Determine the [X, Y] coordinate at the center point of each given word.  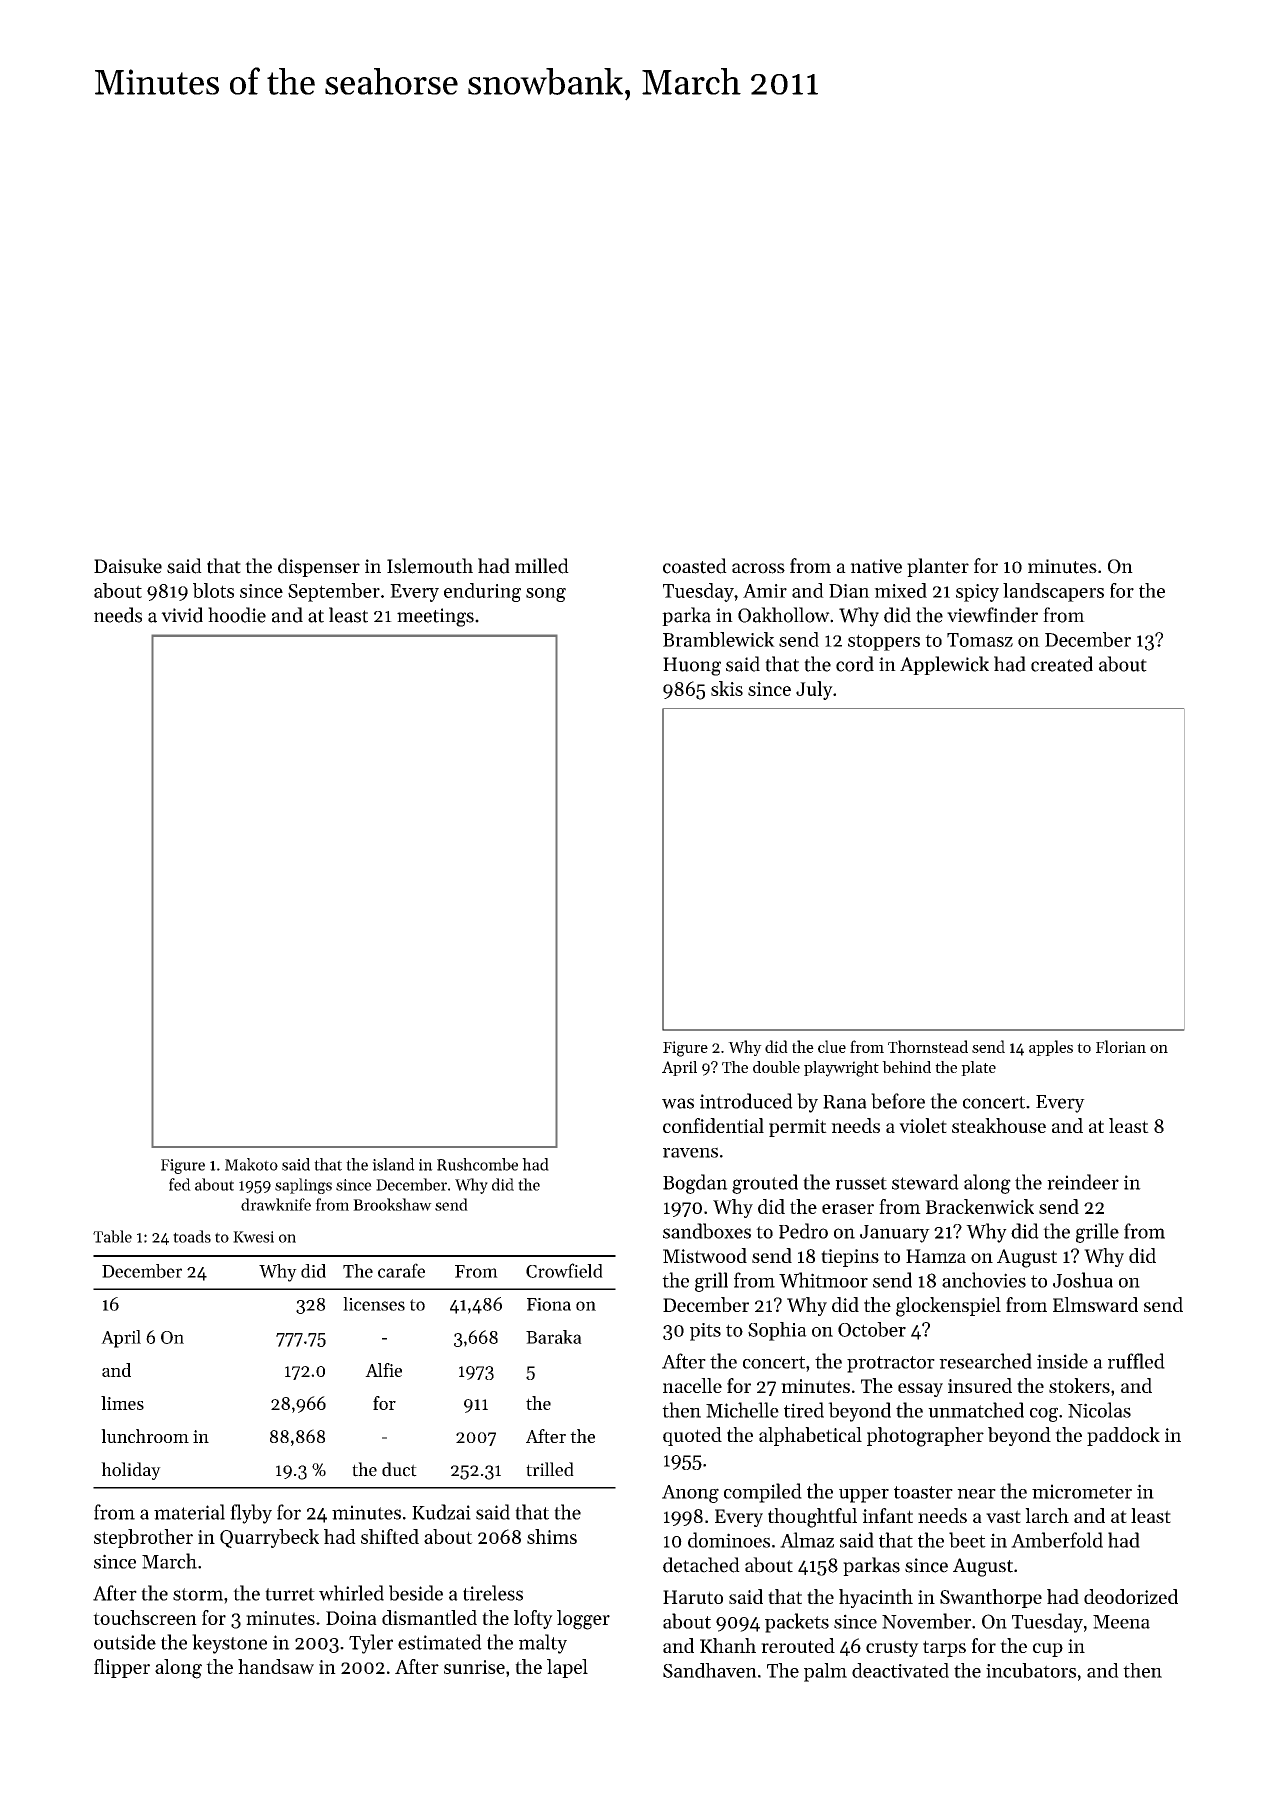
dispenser [319, 567]
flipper [122, 1668]
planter [938, 567]
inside [1062, 1361]
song [546, 595]
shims [552, 1536]
